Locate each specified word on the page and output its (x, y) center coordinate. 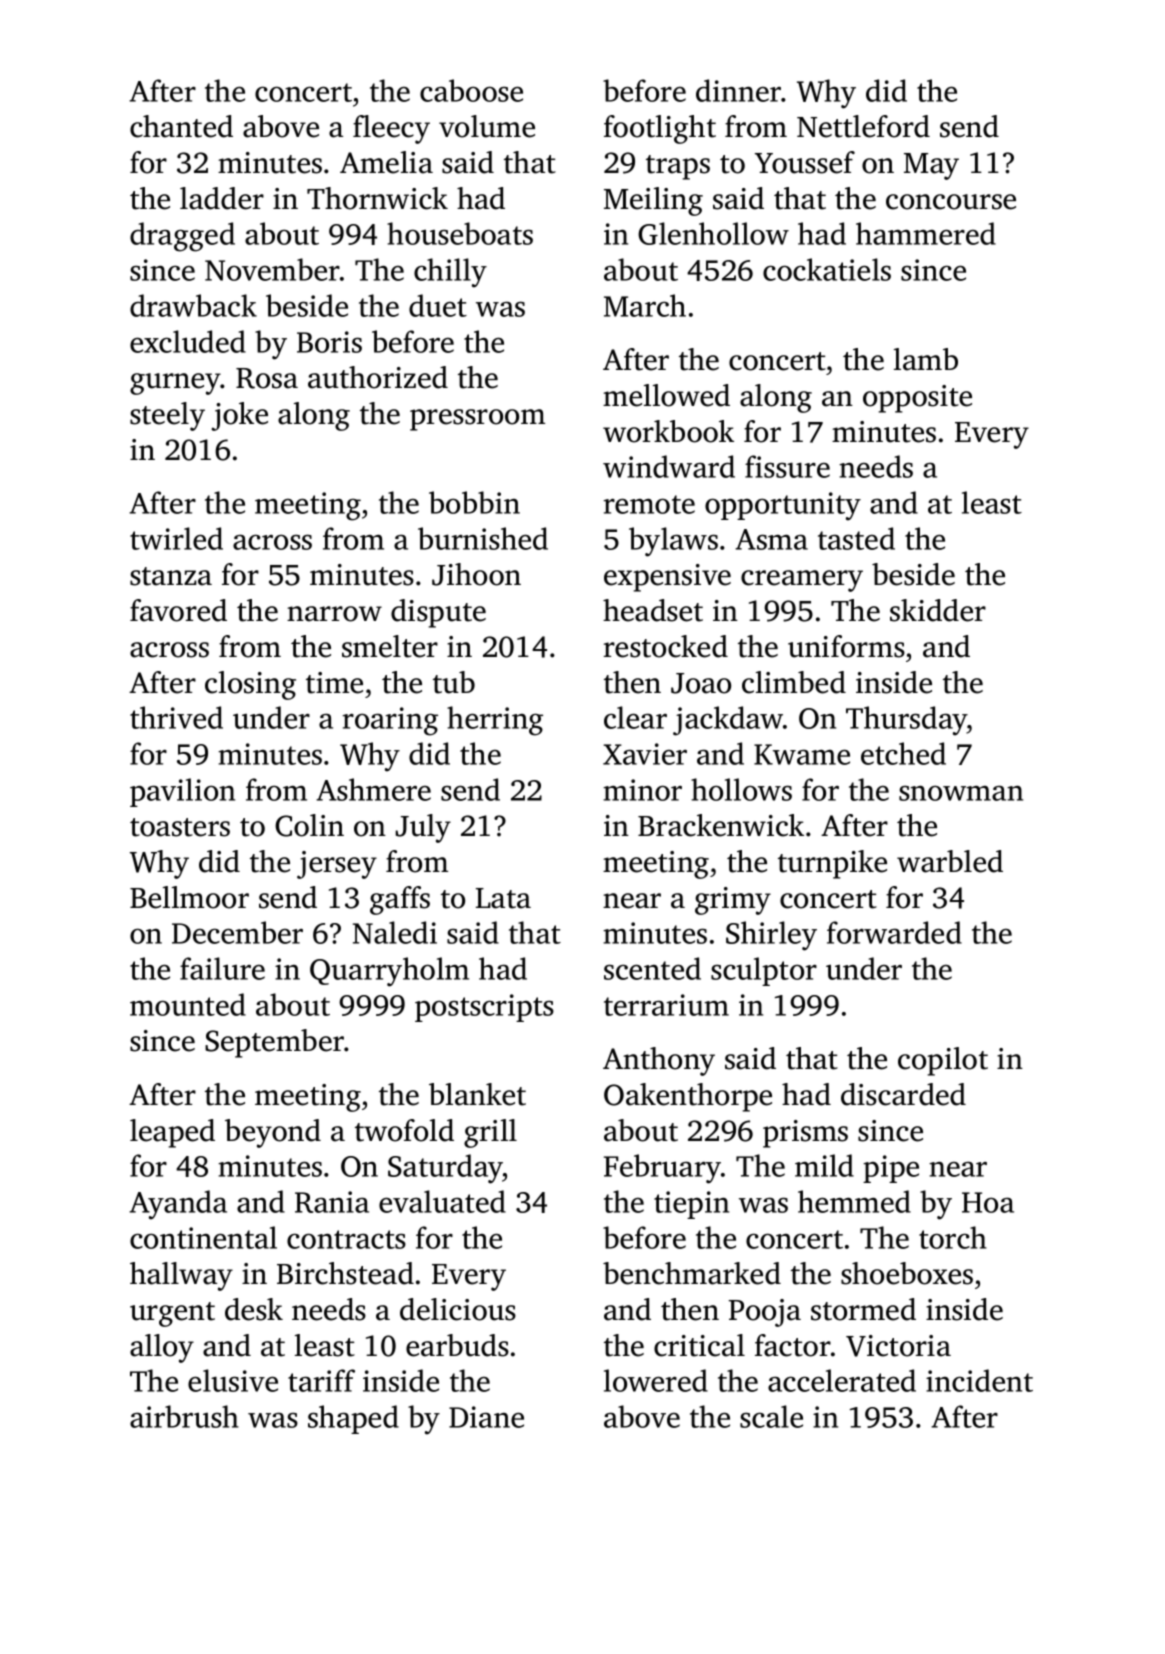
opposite (917, 399)
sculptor (764, 971)
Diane (486, 1417)
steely (167, 416)
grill (490, 1133)
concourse (951, 202)
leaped (172, 1133)
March (645, 305)
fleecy (391, 129)
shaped (353, 1419)
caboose (471, 90)
